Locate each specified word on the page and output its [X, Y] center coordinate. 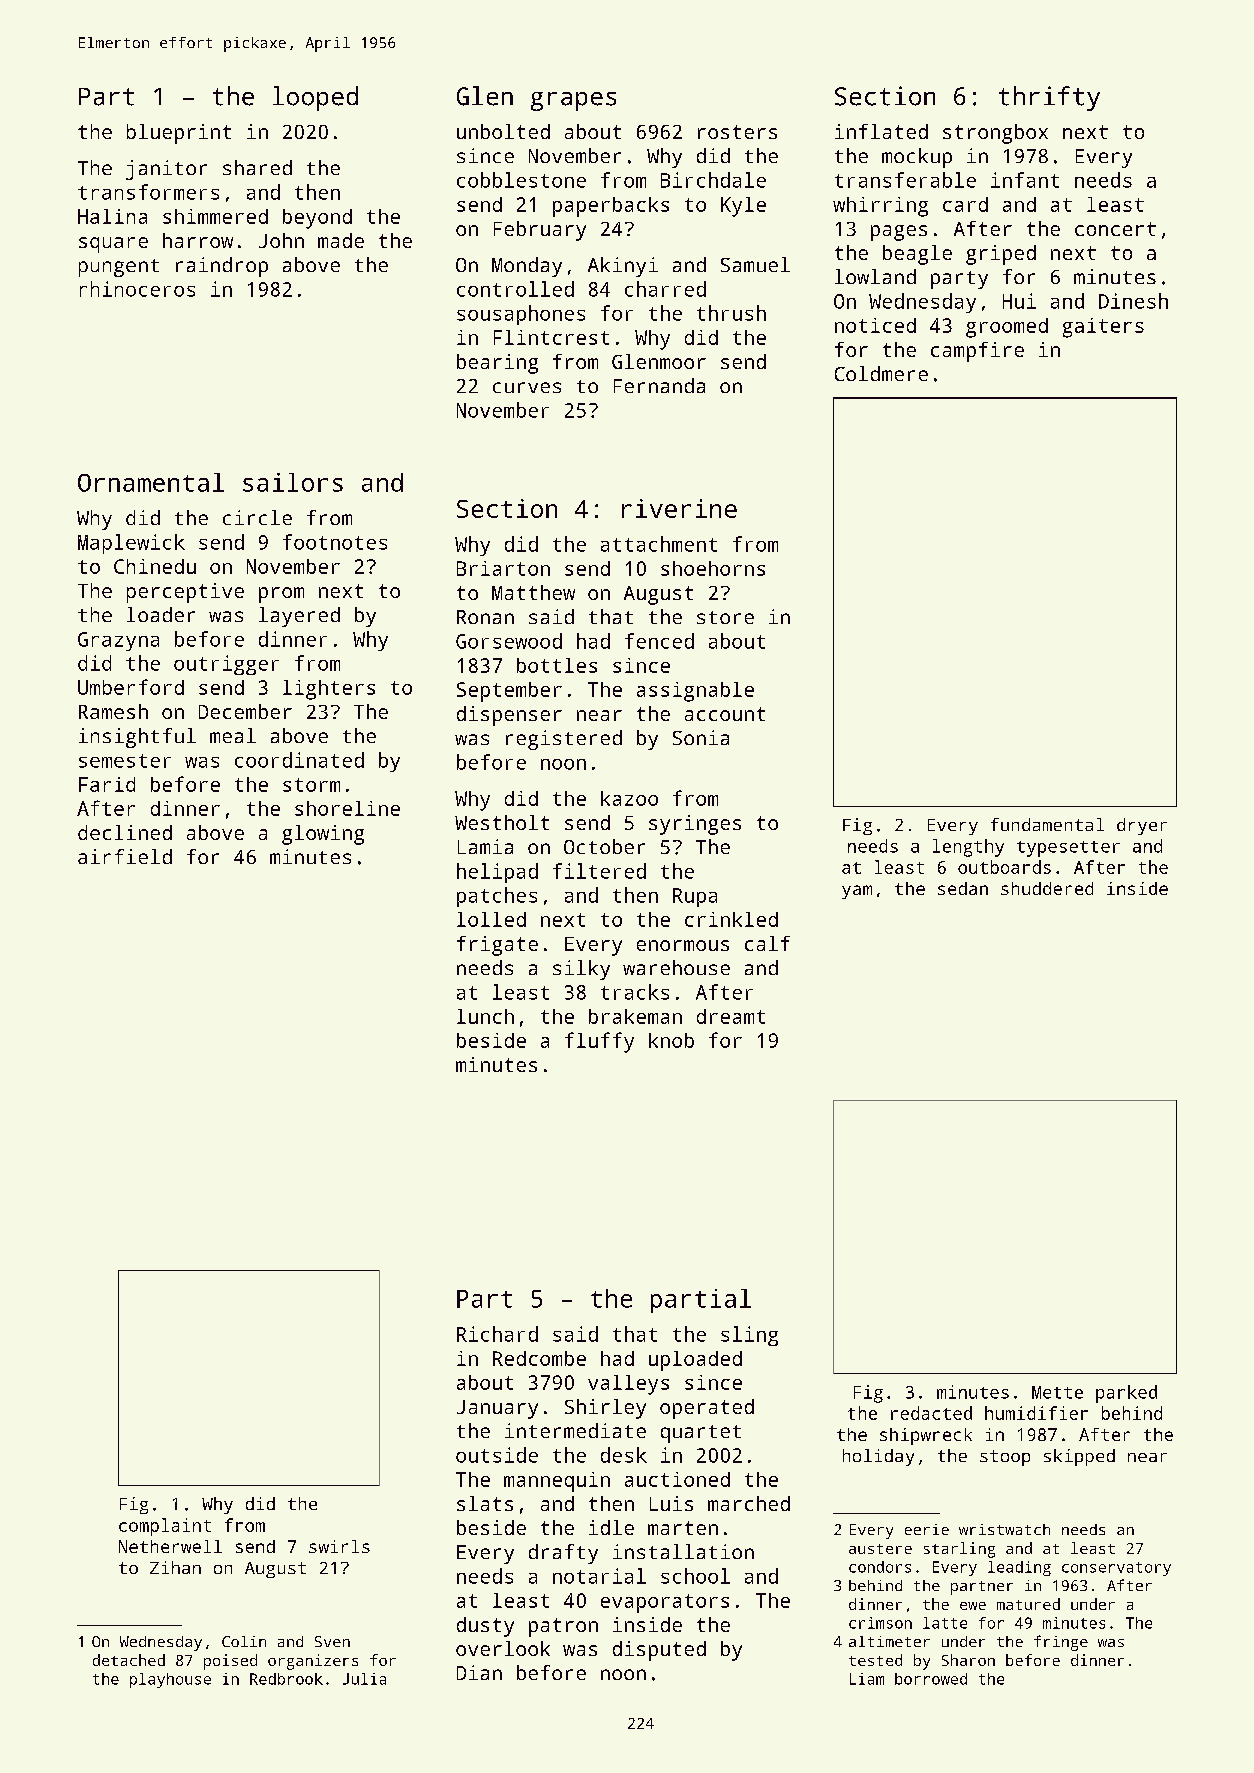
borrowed [931, 1679]
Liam [867, 1679]
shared [257, 167]
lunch [485, 1016]
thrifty [1049, 98]
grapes [573, 101]
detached [129, 1660]
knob [671, 1040]
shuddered [1047, 888]
